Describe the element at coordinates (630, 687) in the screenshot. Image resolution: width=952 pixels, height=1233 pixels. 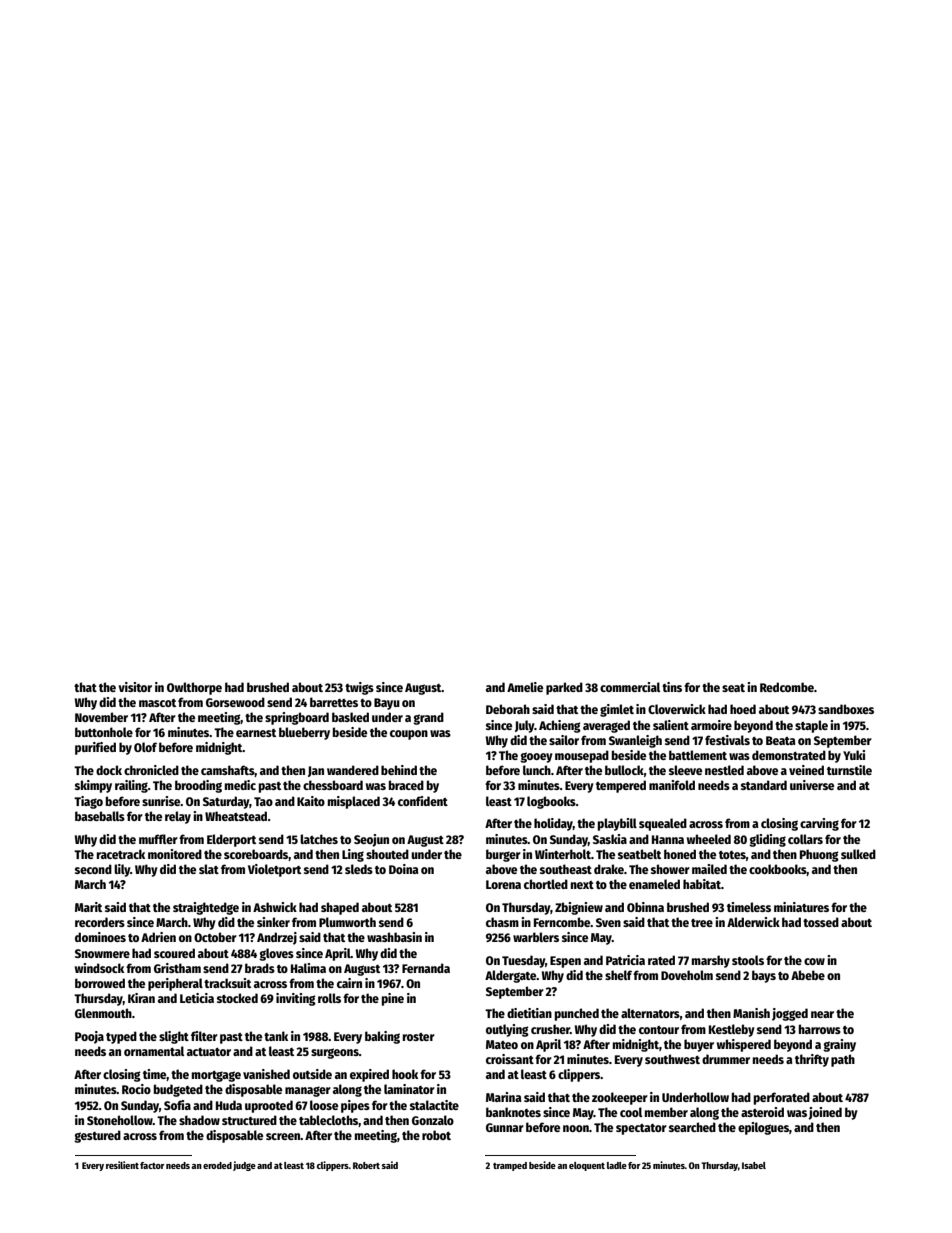
I see `commercial` at that location.
